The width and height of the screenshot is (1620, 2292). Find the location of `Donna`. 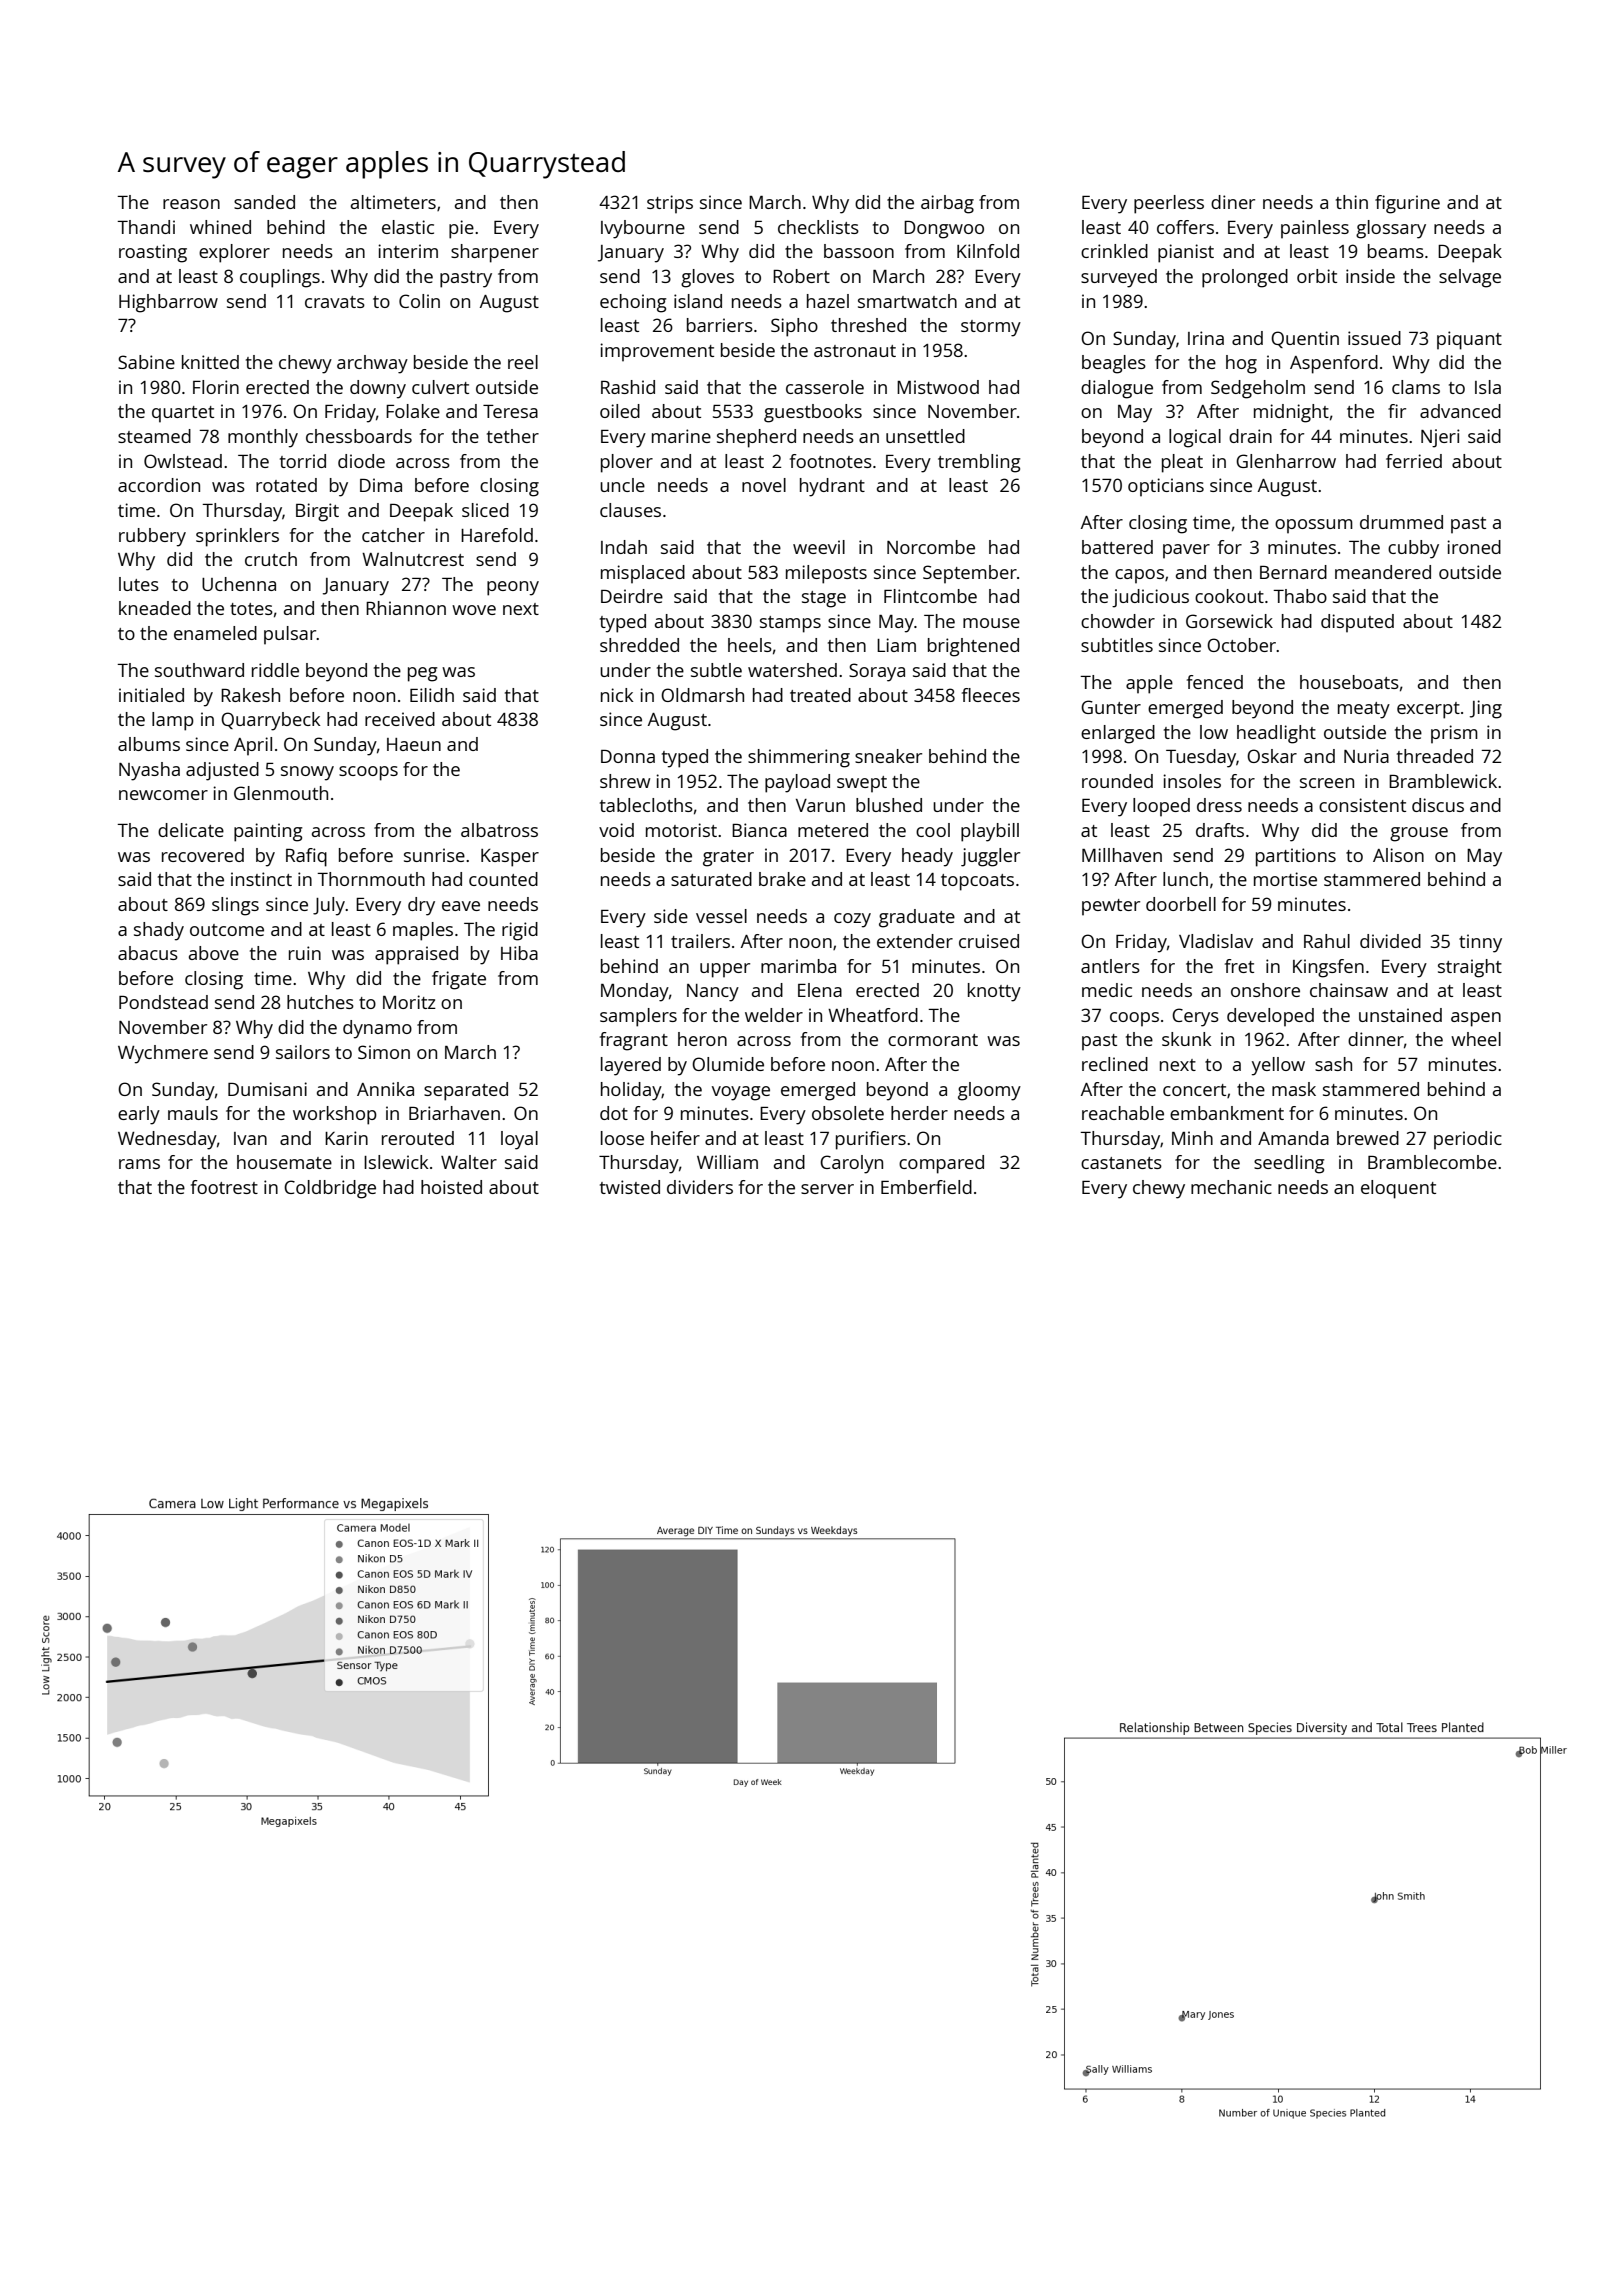

Donna is located at coordinates (628, 756).
